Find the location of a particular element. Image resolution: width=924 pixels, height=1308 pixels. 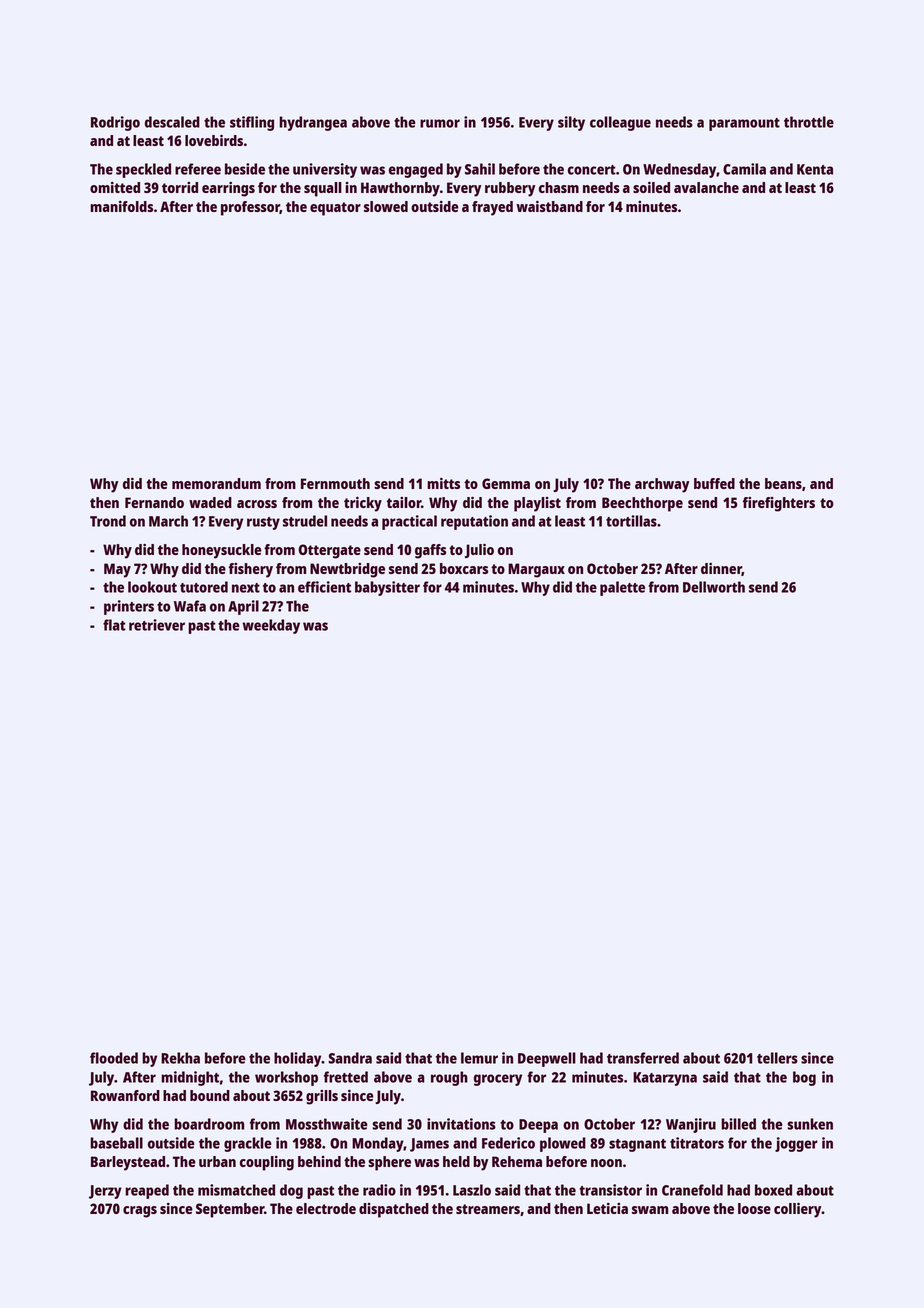

crags is located at coordinates (140, 1212).
